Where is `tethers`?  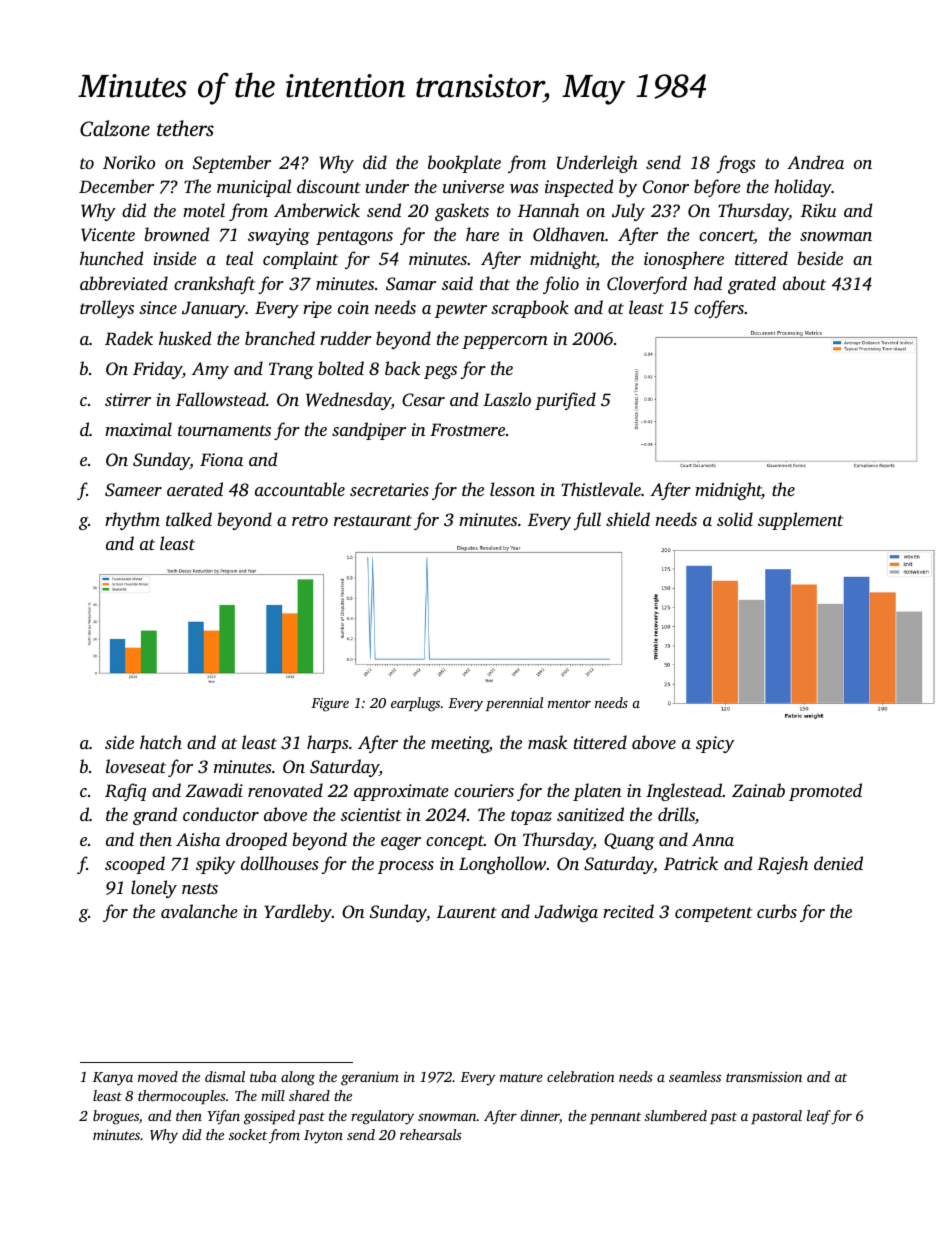 tethers is located at coordinates (185, 128).
